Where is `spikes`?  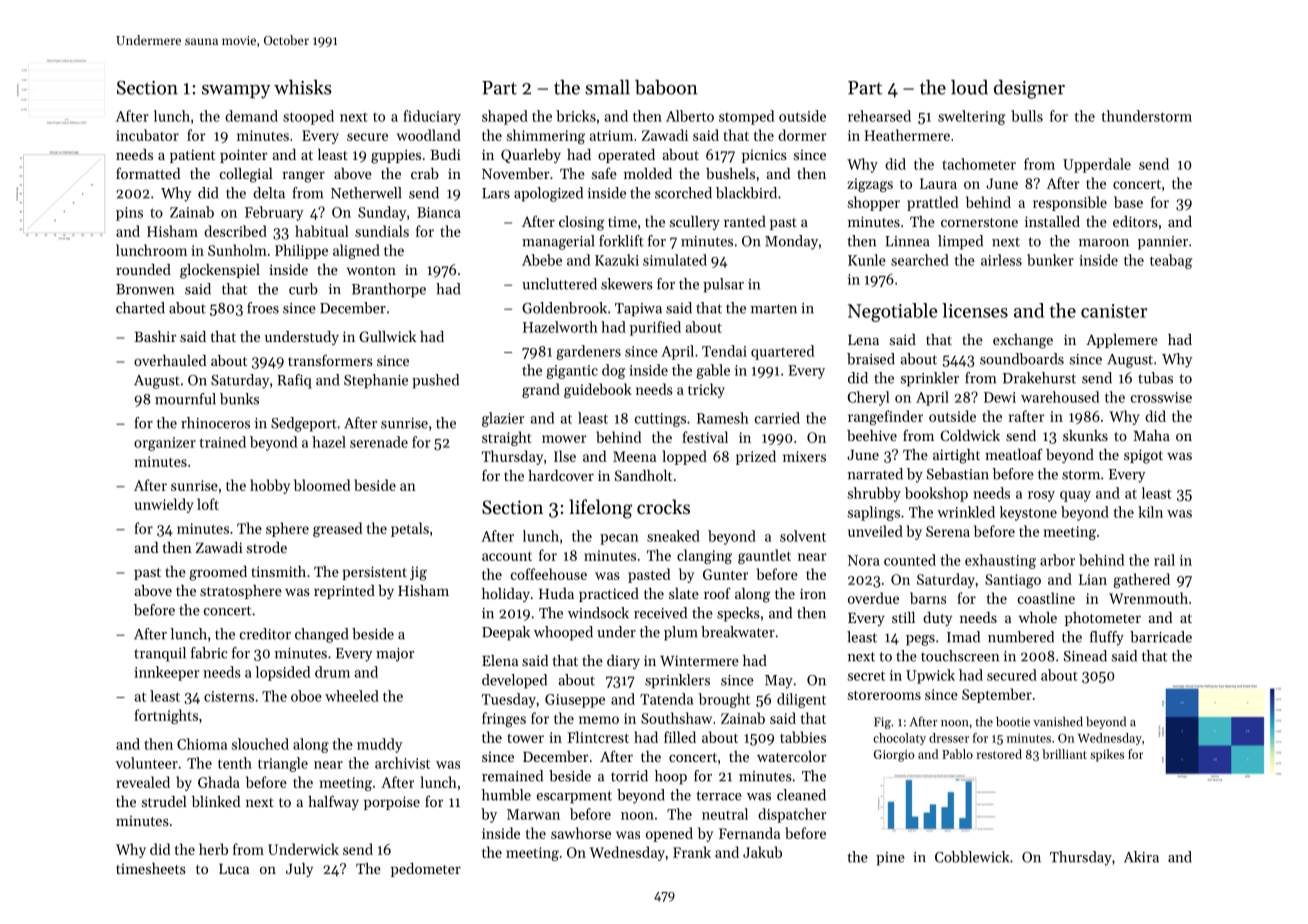
spikes is located at coordinates (1107, 755).
